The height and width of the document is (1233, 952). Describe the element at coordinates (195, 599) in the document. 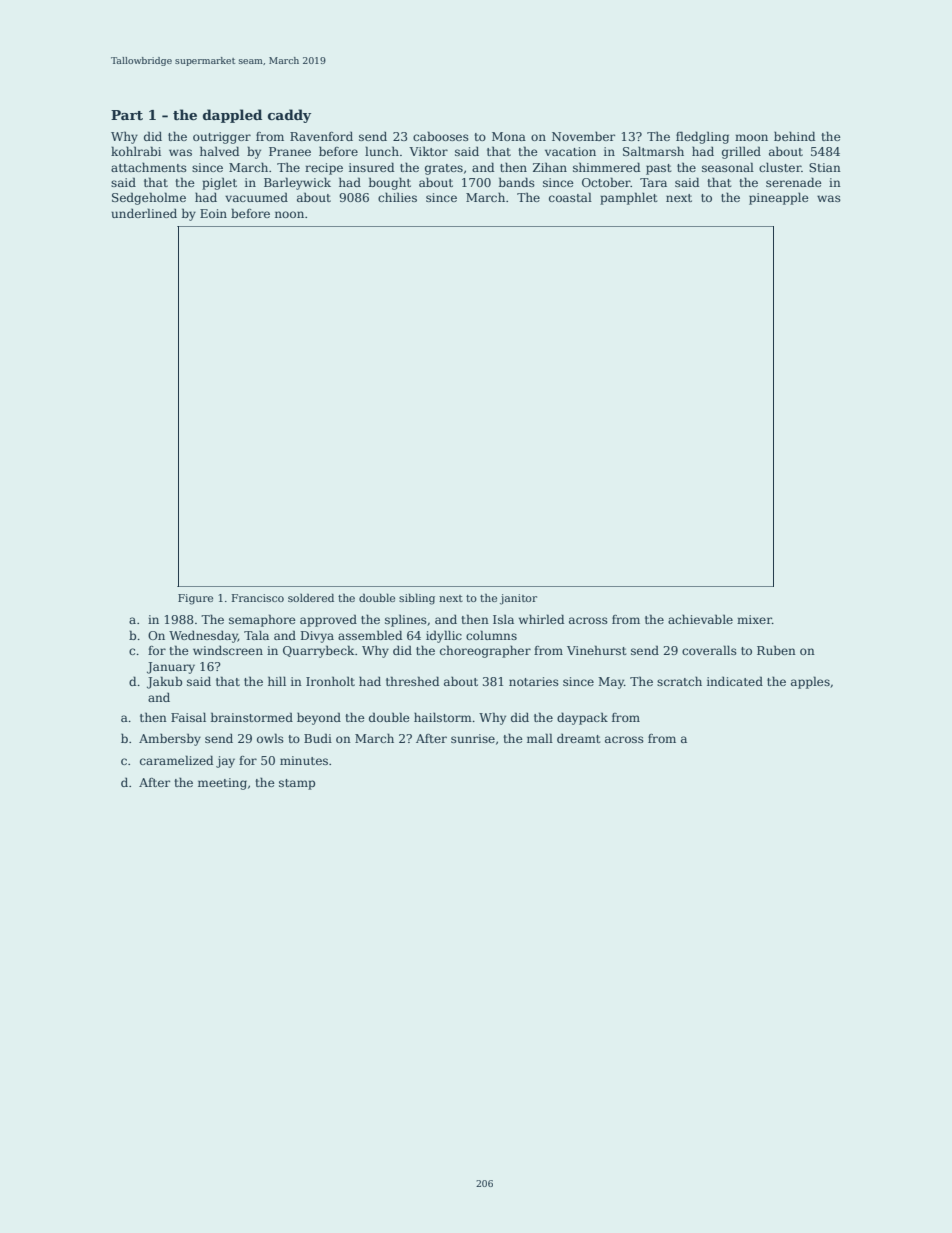

I see `Figure` at that location.
